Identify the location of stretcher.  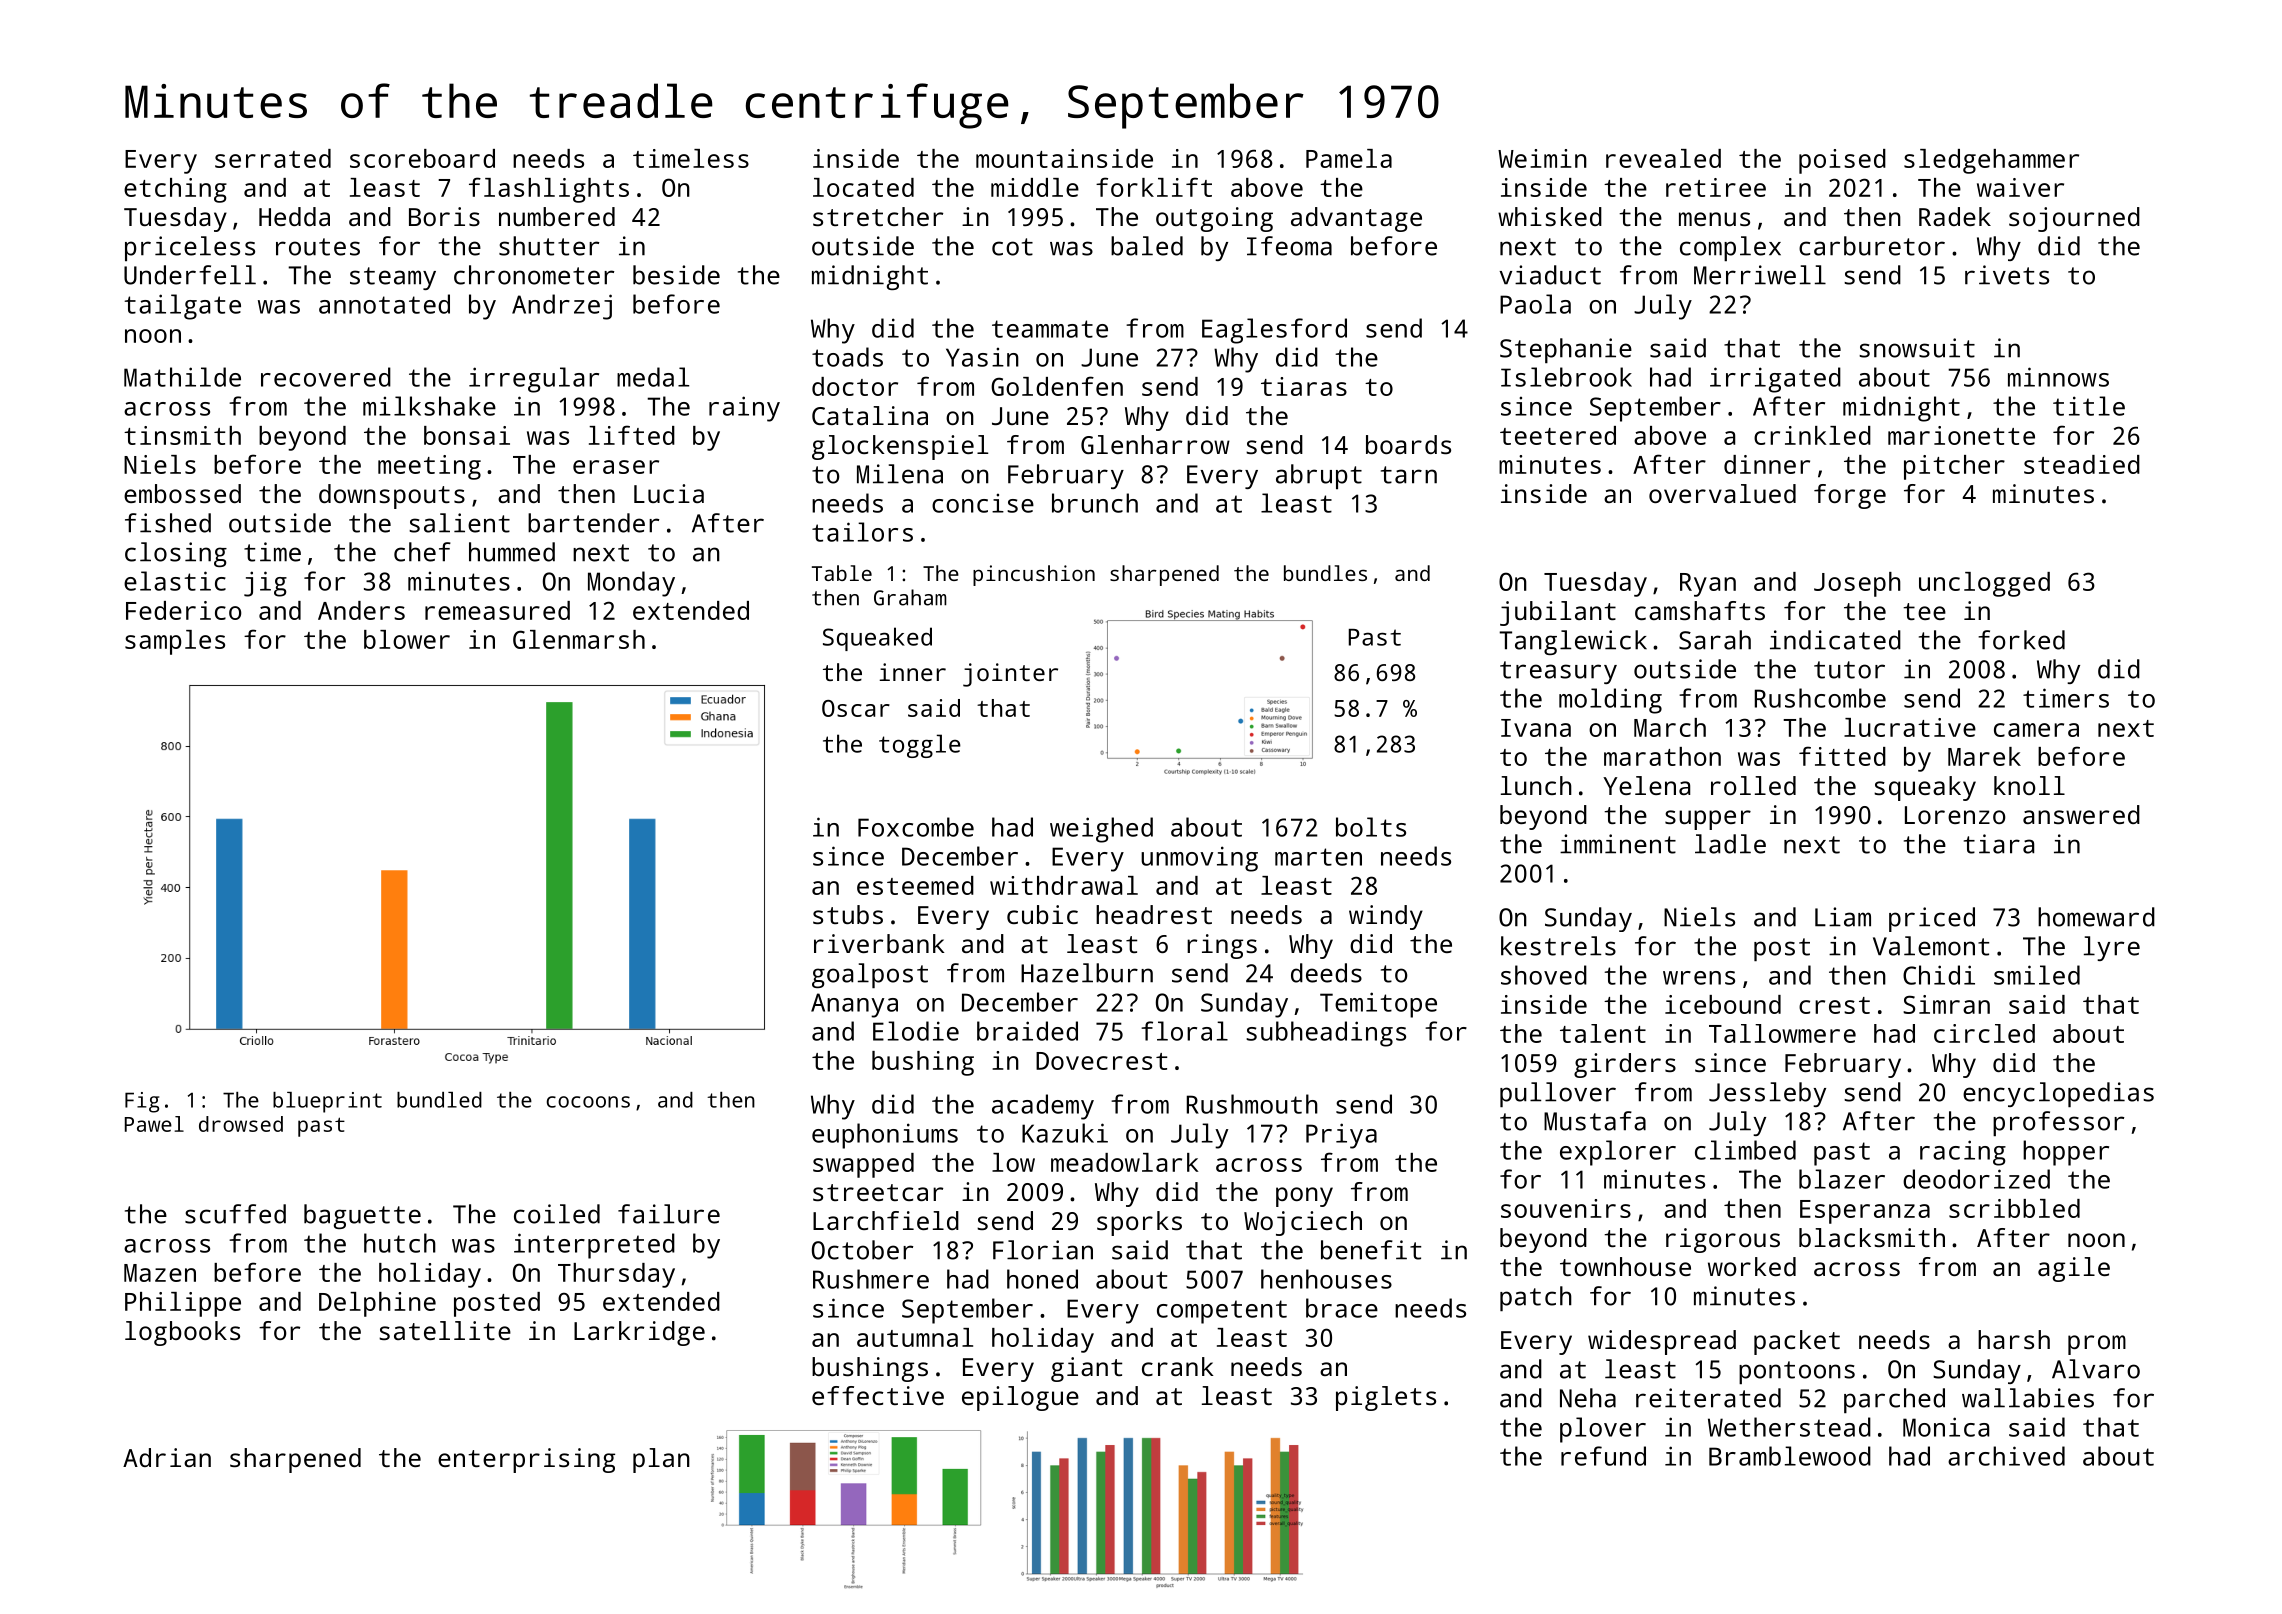
(878, 216).
